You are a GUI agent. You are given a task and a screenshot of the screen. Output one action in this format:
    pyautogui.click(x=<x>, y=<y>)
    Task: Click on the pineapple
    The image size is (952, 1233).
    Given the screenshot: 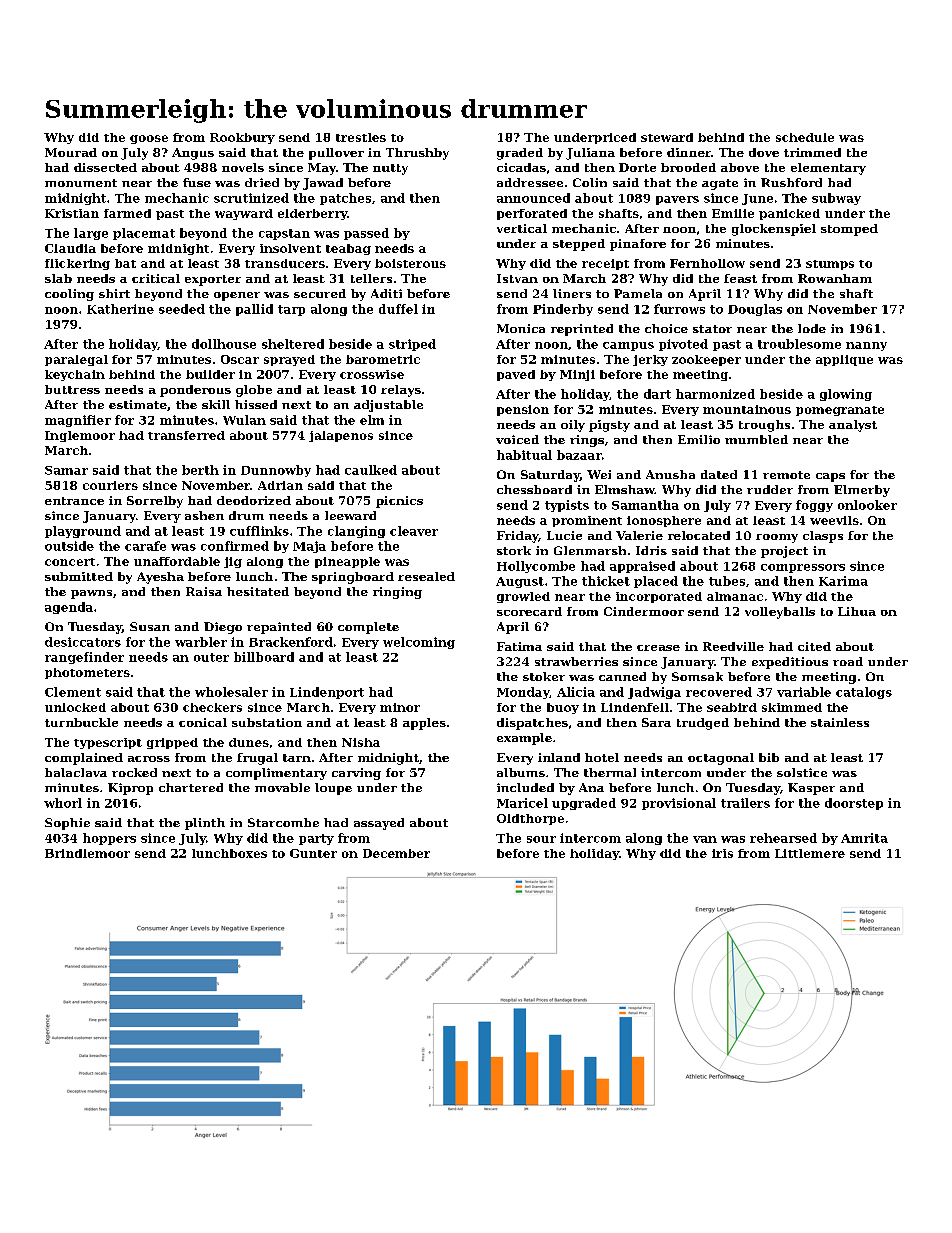 What is the action you would take?
    pyautogui.click(x=347, y=562)
